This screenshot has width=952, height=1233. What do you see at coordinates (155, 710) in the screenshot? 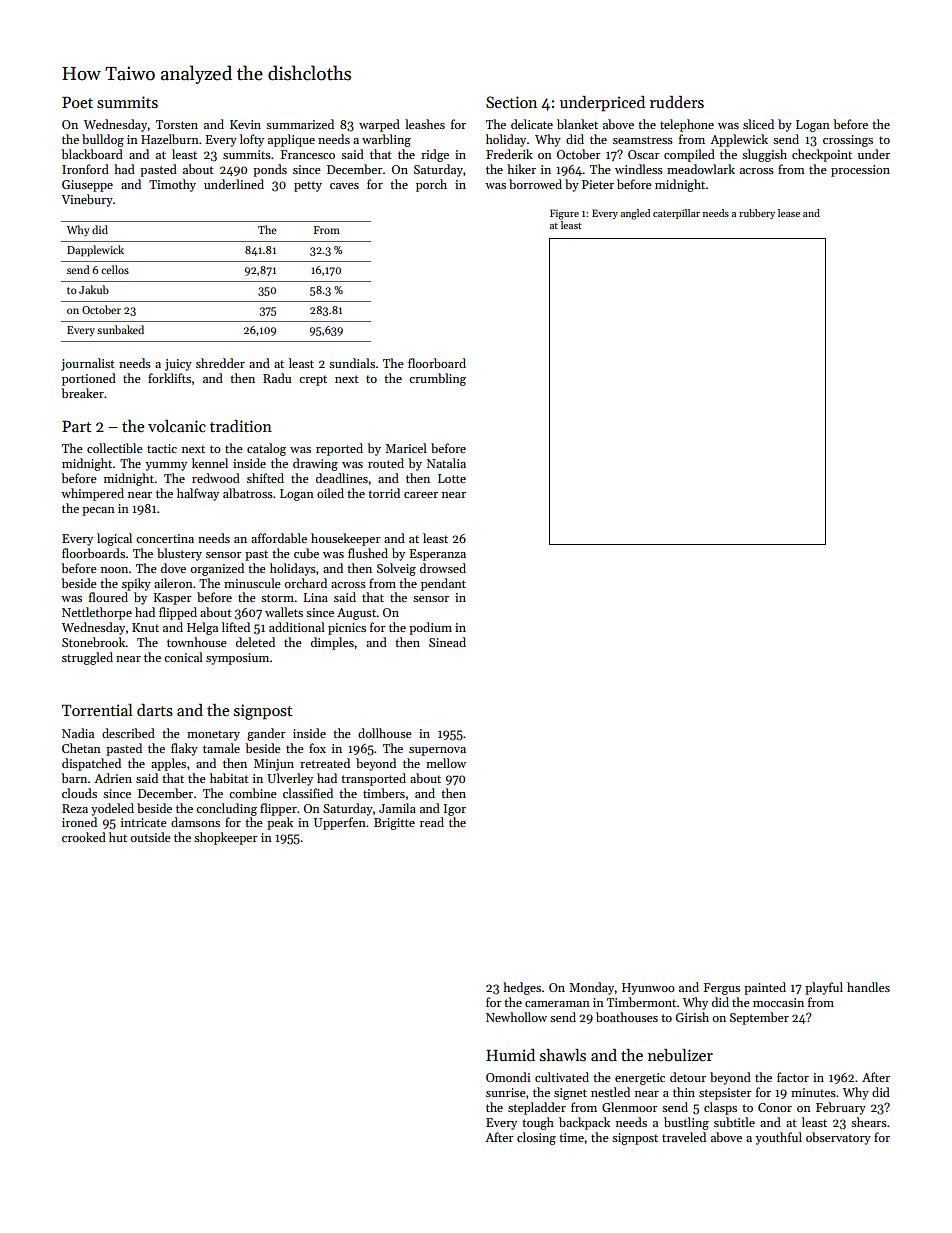
I see `darts` at bounding box center [155, 710].
